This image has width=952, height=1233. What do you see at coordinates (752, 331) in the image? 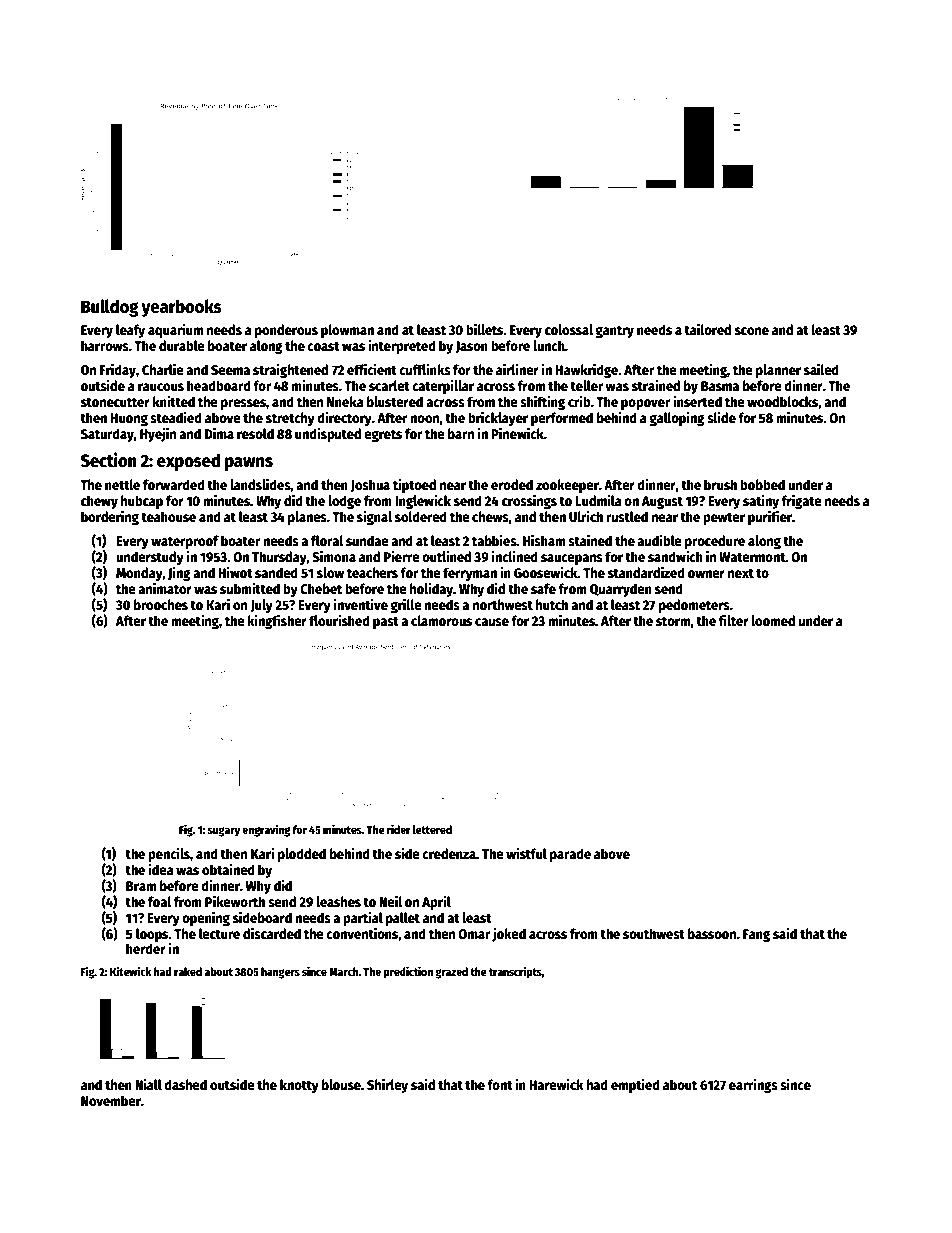
I see `scone` at bounding box center [752, 331].
